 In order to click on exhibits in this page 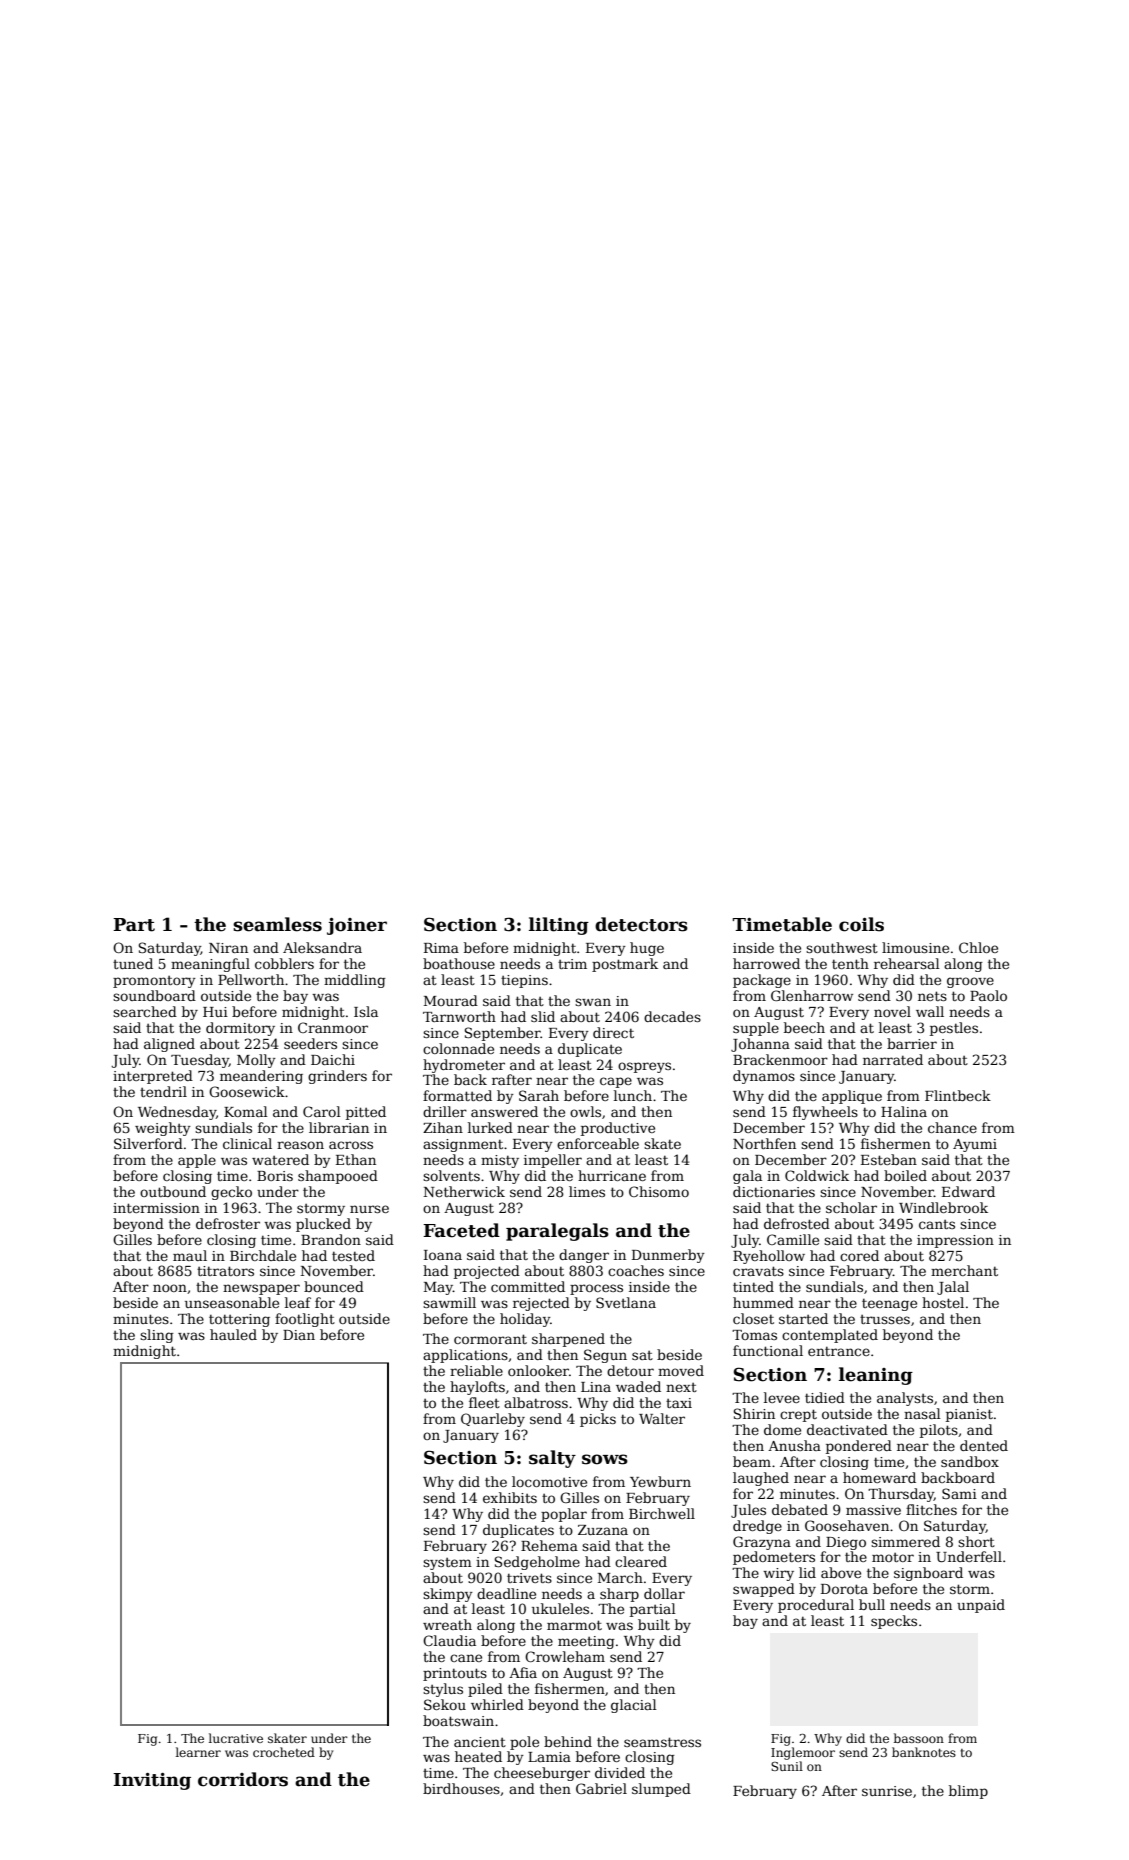, I will do `click(510, 1497)`.
